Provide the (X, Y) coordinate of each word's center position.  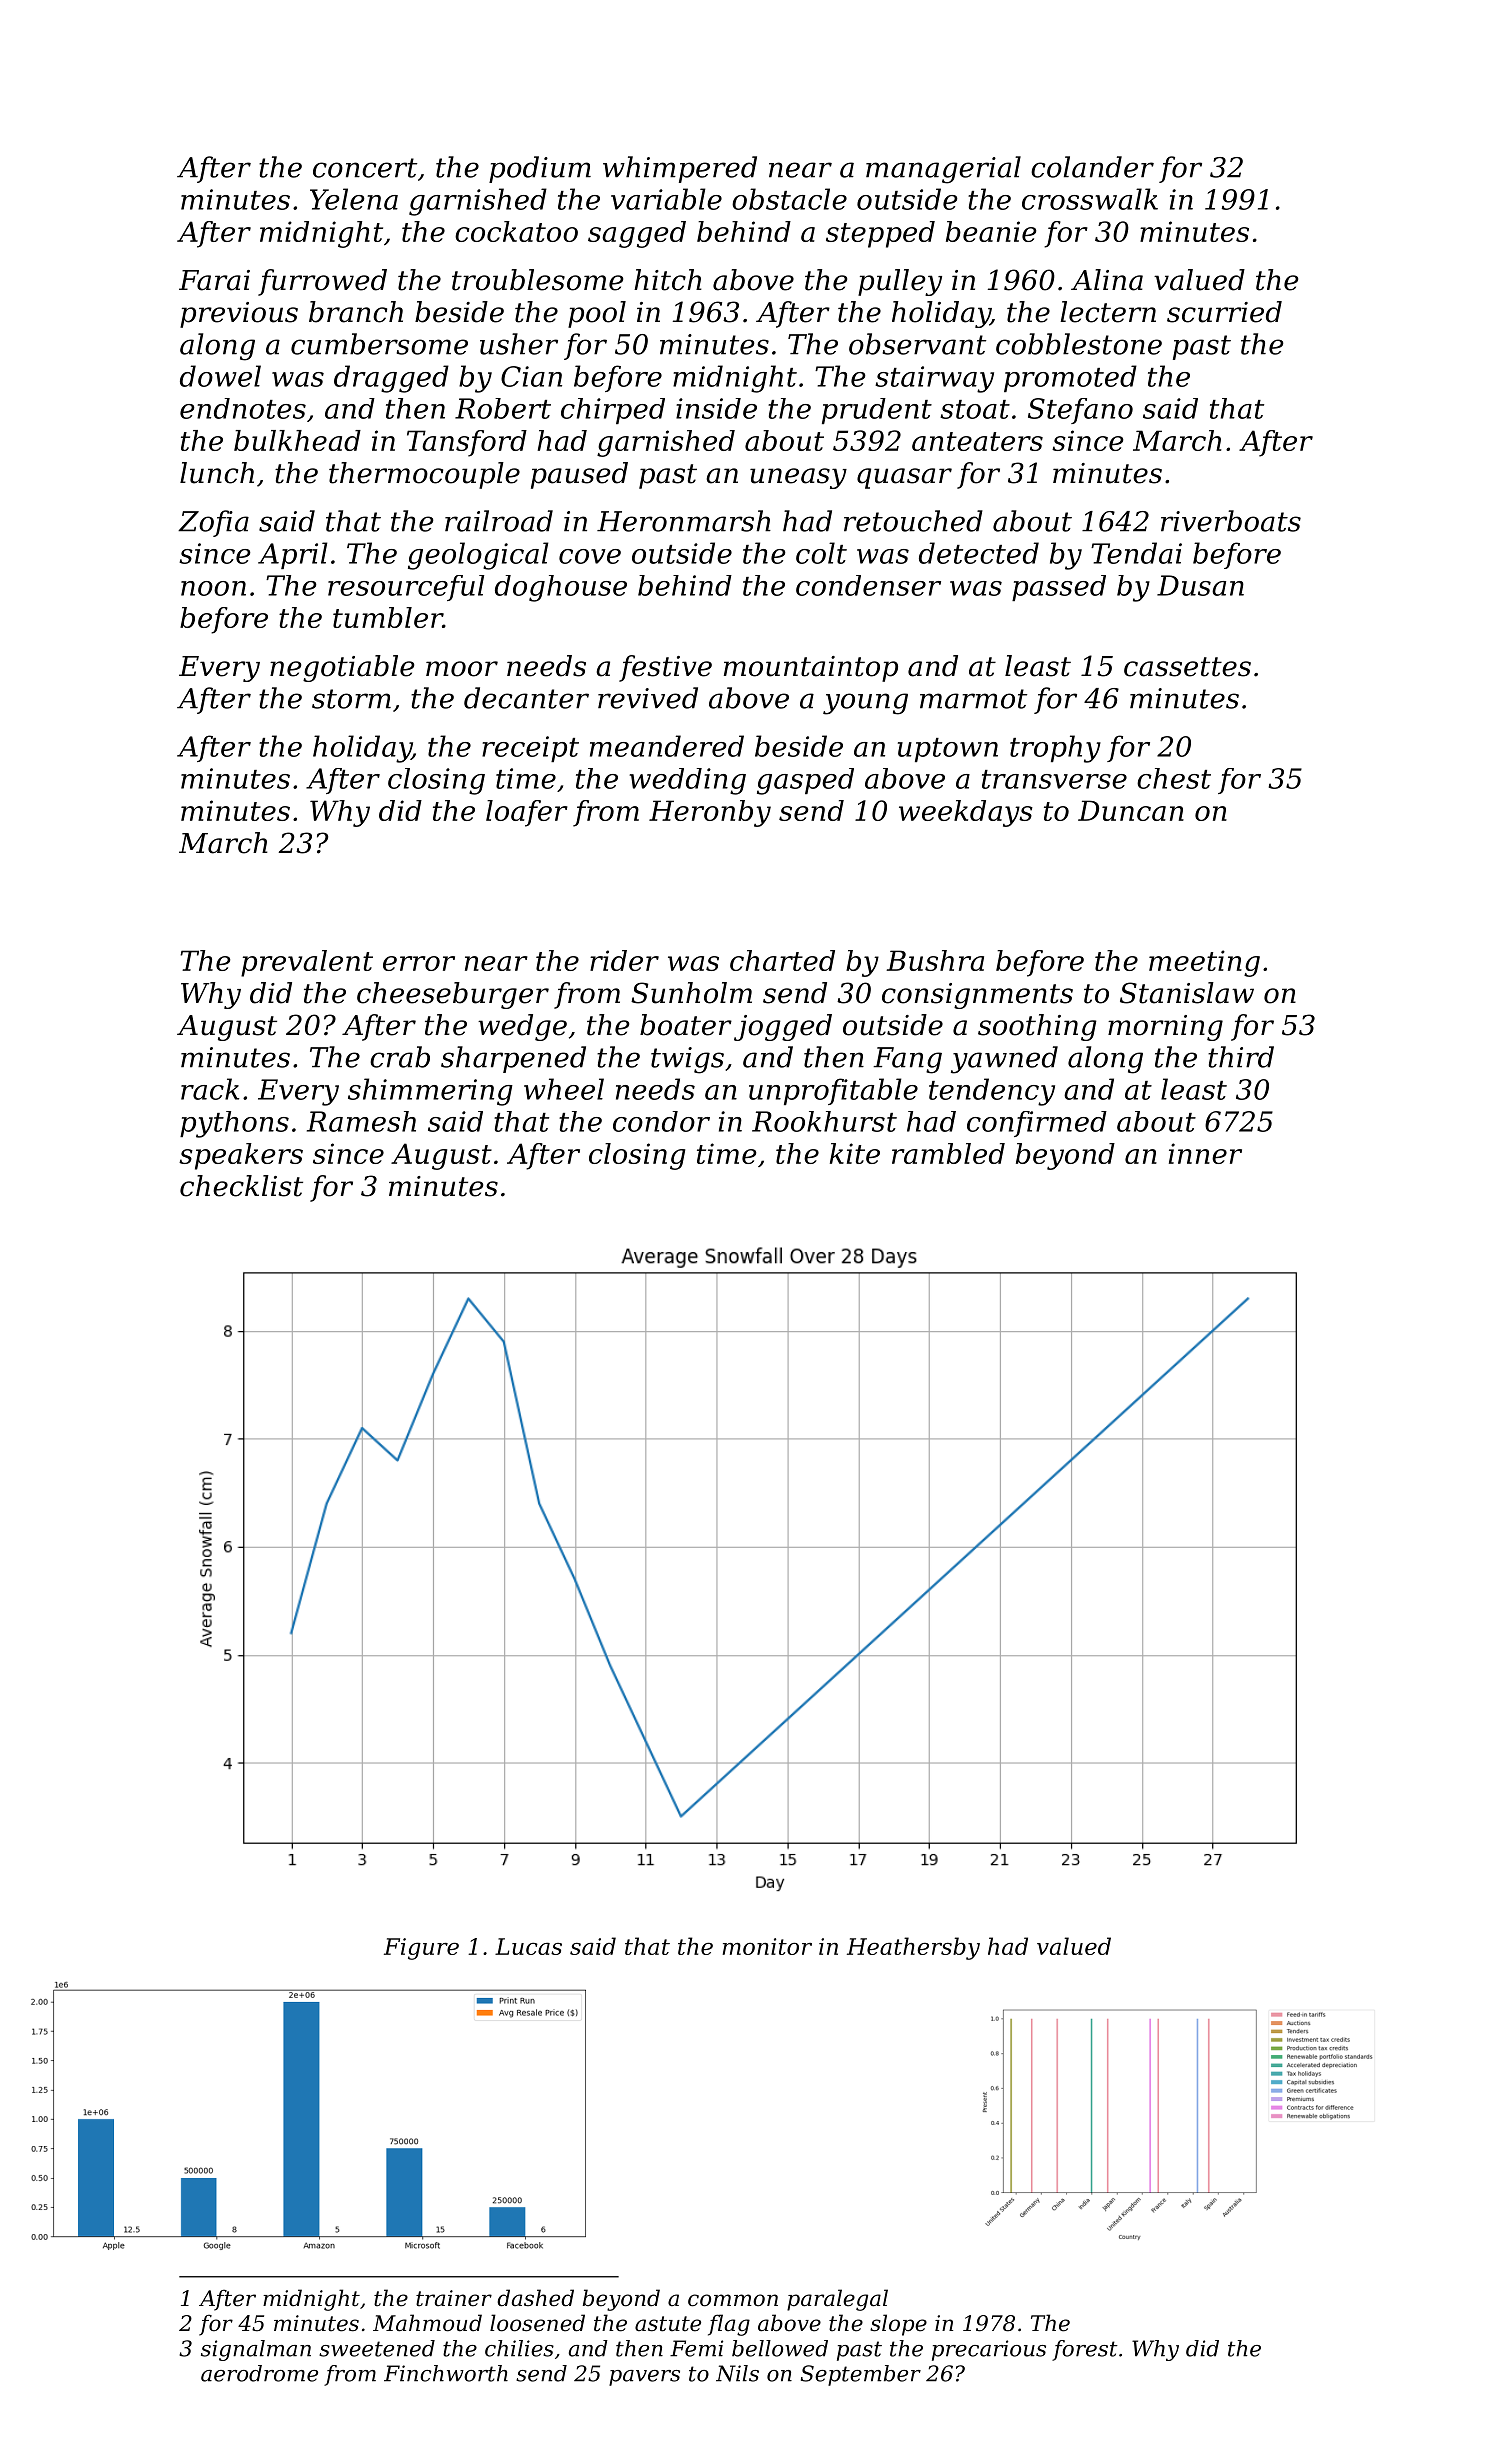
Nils (737, 2373)
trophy (1055, 749)
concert (365, 168)
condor (661, 1121)
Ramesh (361, 1121)
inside (716, 408)
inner (1205, 1153)
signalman (256, 2350)
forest (1085, 2350)
